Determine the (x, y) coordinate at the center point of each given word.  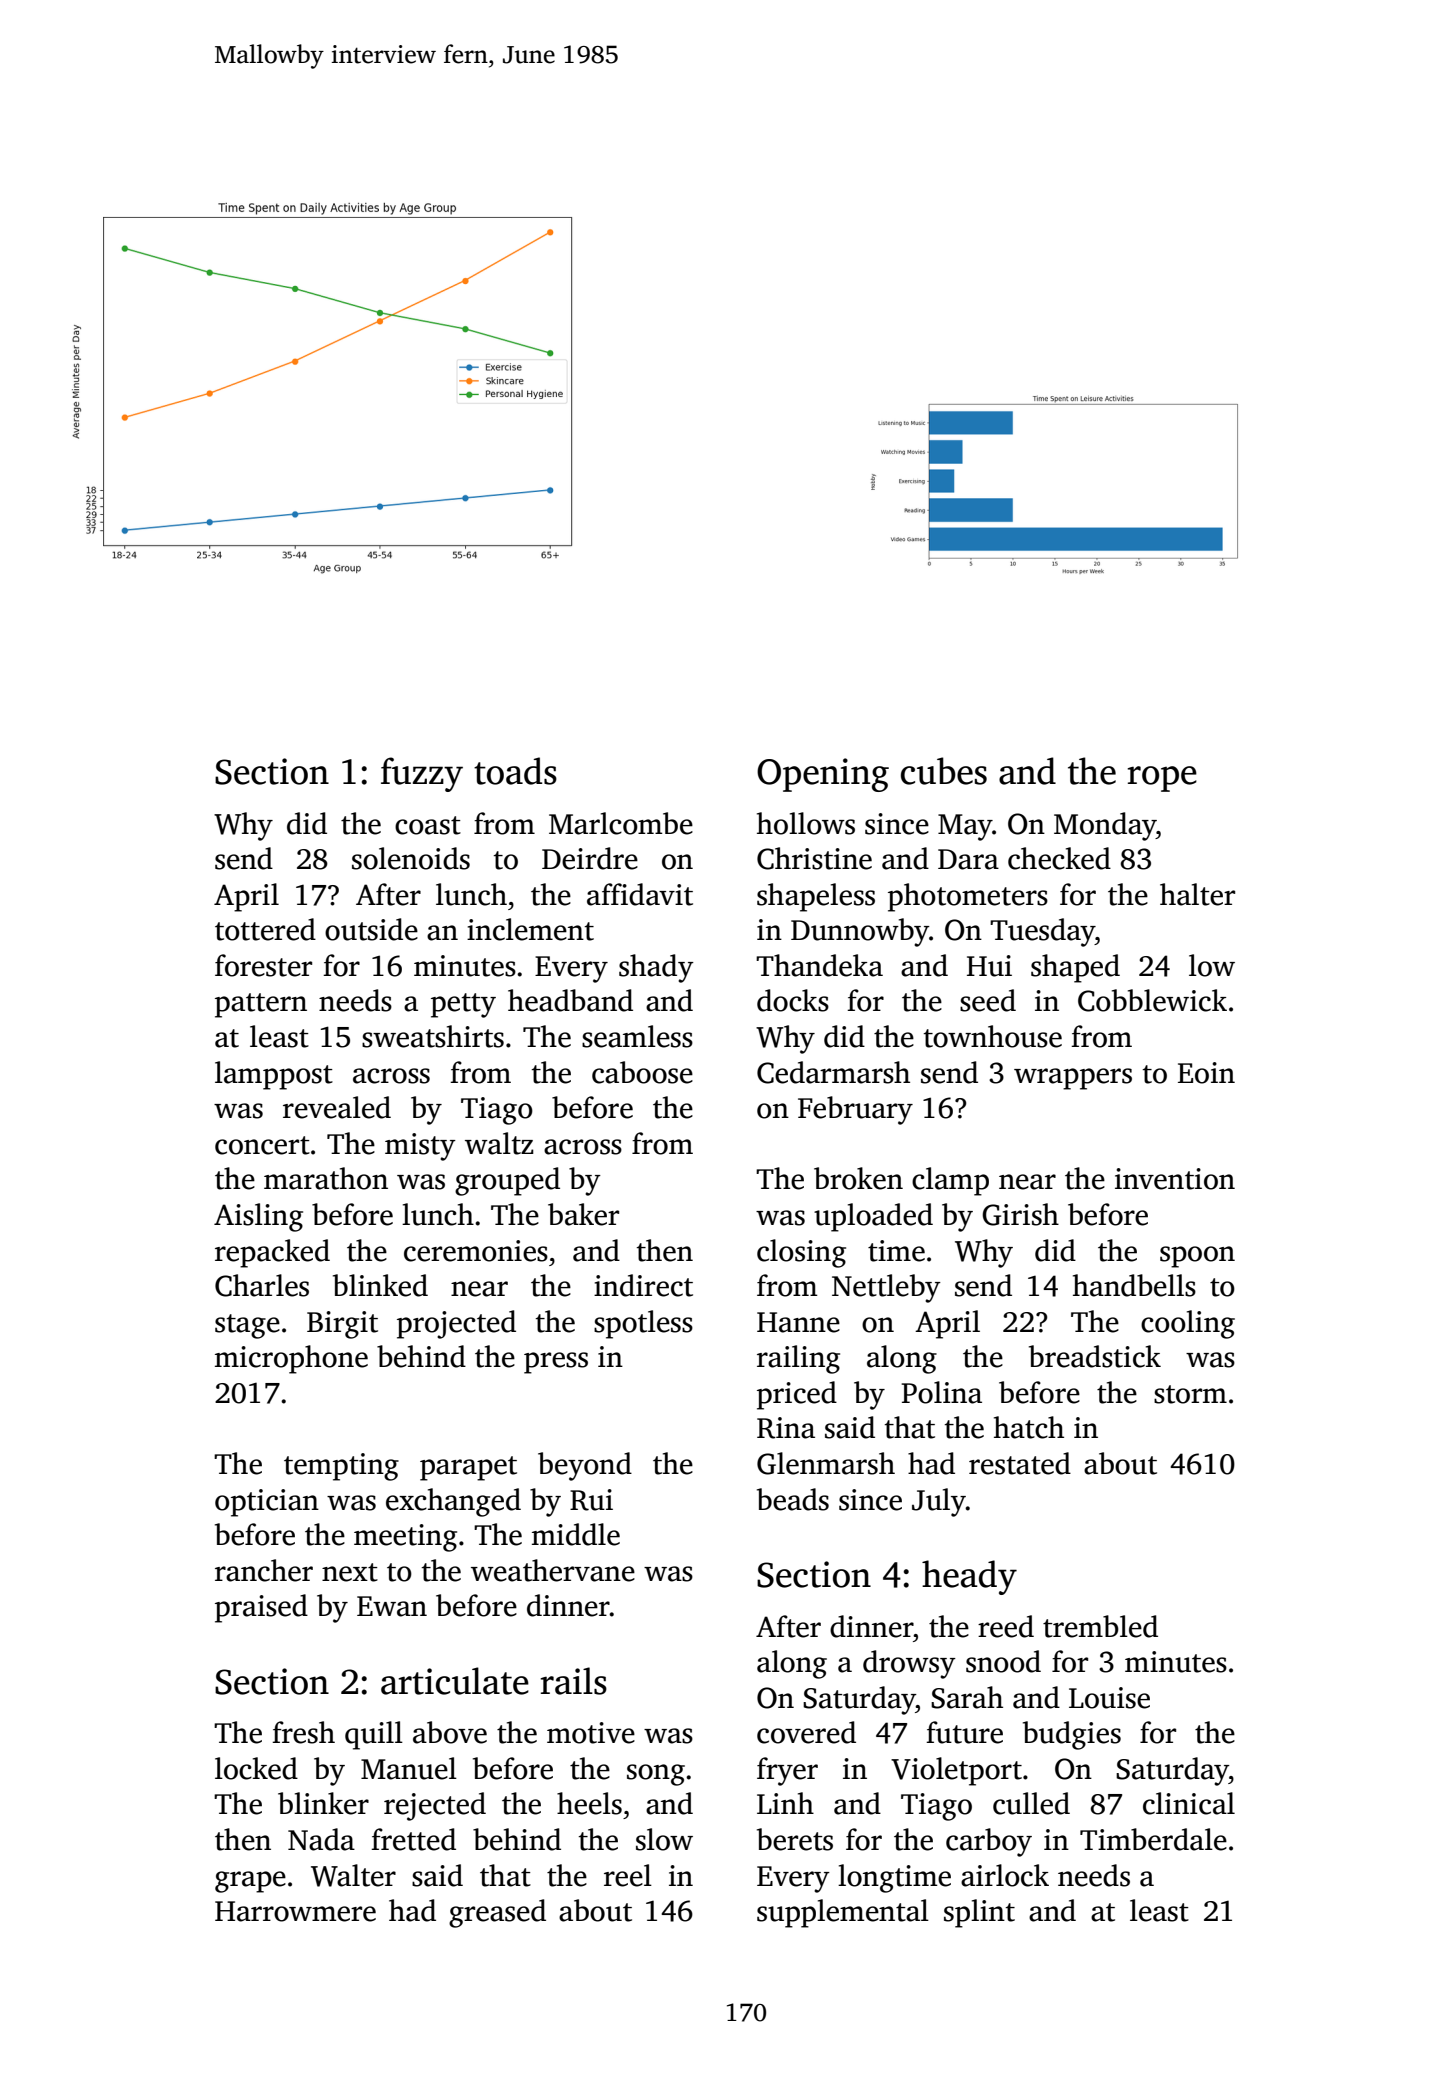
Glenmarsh (826, 1463)
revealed (337, 1107)
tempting (341, 1467)
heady (969, 1577)
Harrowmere (295, 1911)
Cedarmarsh (833, 1072)
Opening (823, 775)
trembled (1100, 1626)
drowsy (909, 1664)
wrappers (1073, 1079)
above (450, 1732)
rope (1162, 779)
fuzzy (422, 774)
